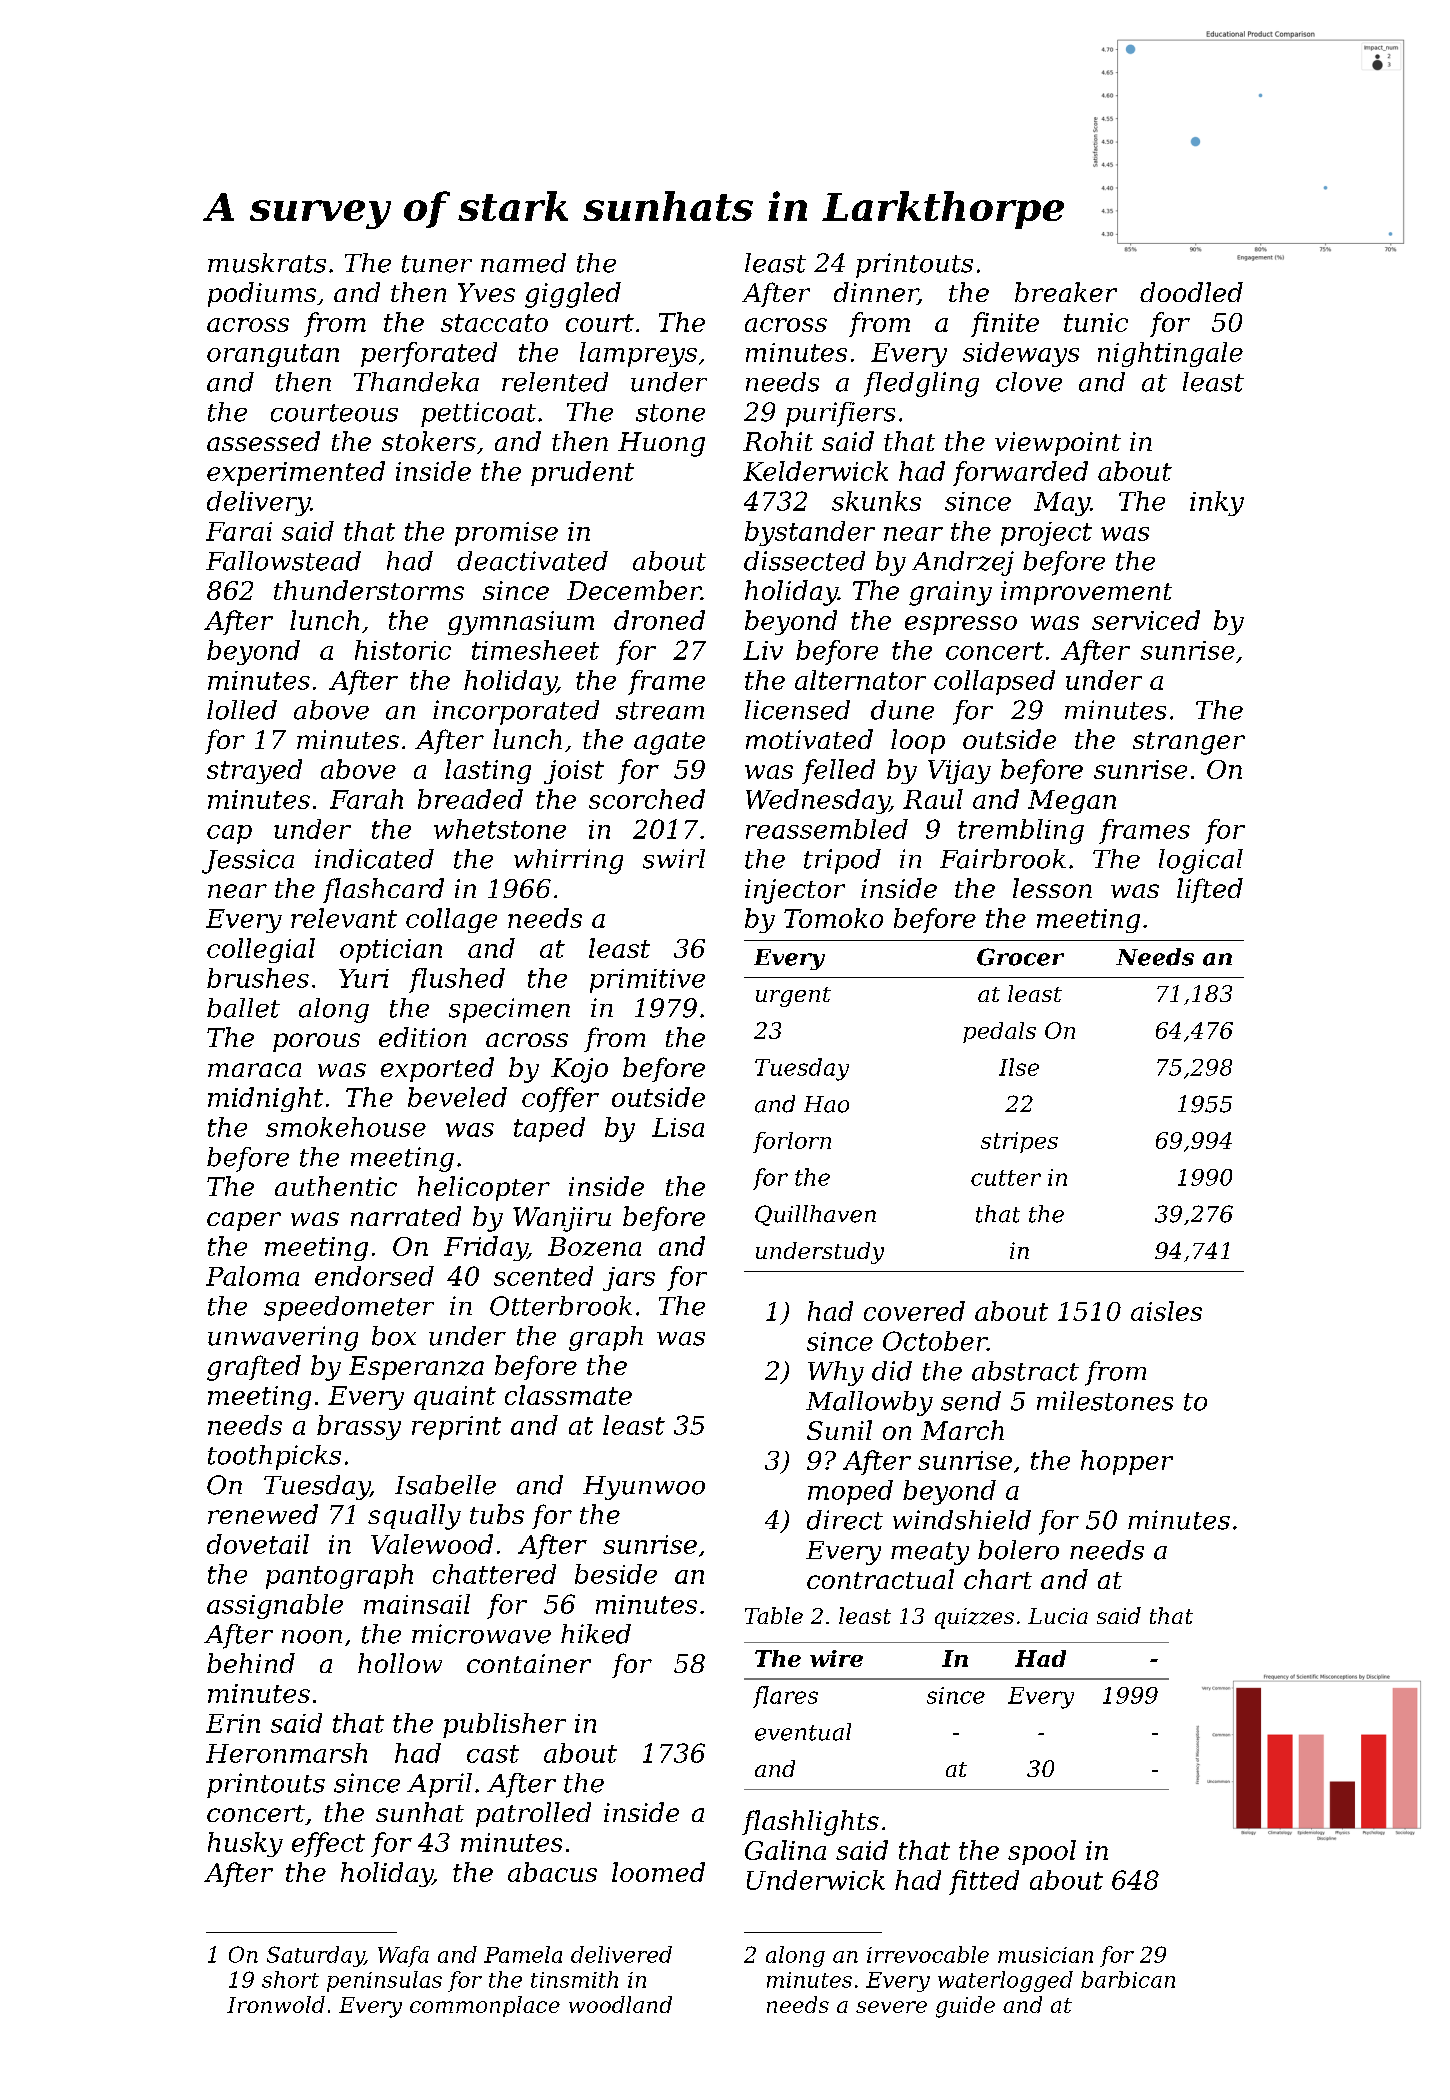  What do you see at coordinates (638, 354) in the screenshot?
I see `lampreys` at bounding box center [638, 354].
